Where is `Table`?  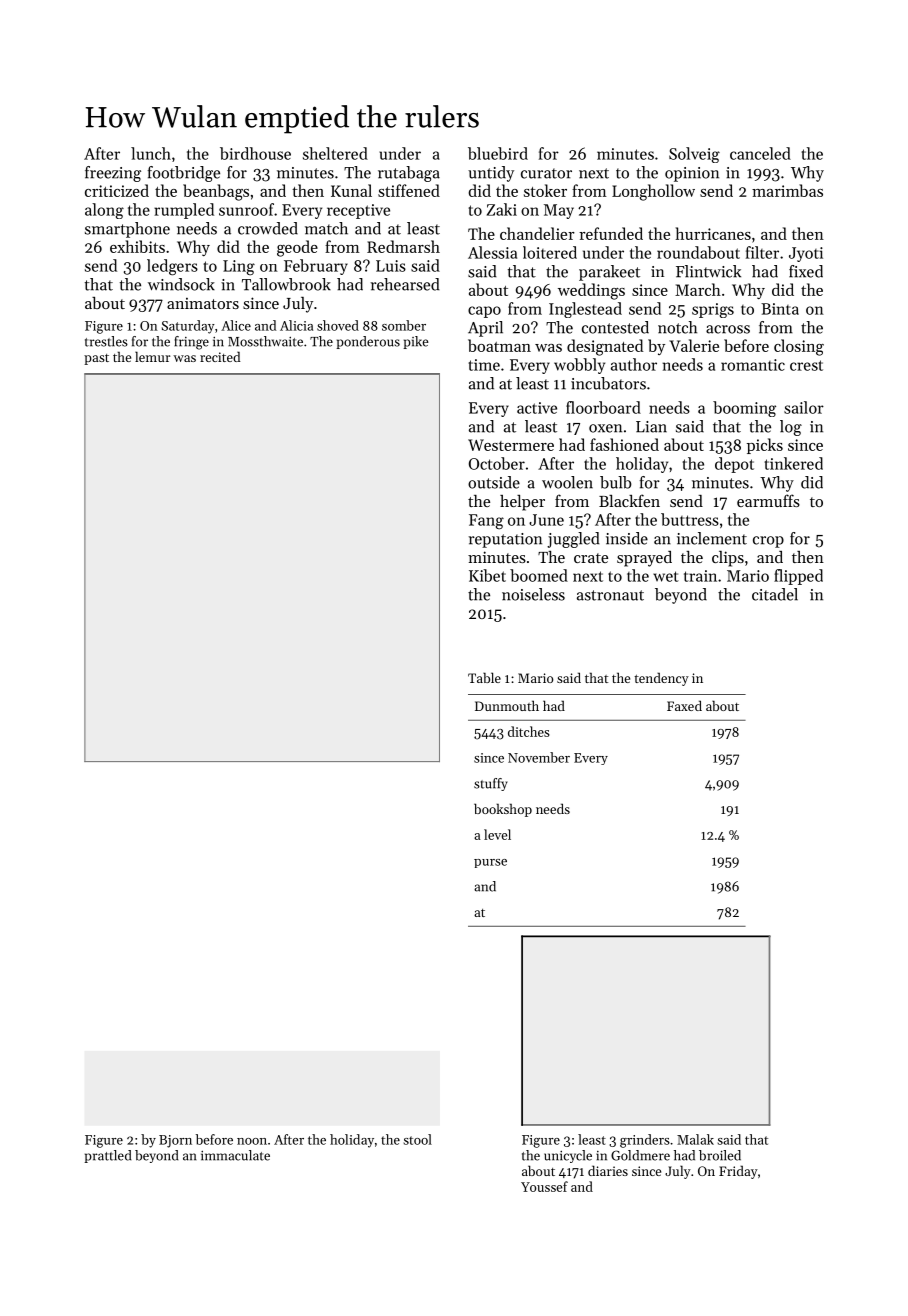
Table is located at coordinates (484, 677).
